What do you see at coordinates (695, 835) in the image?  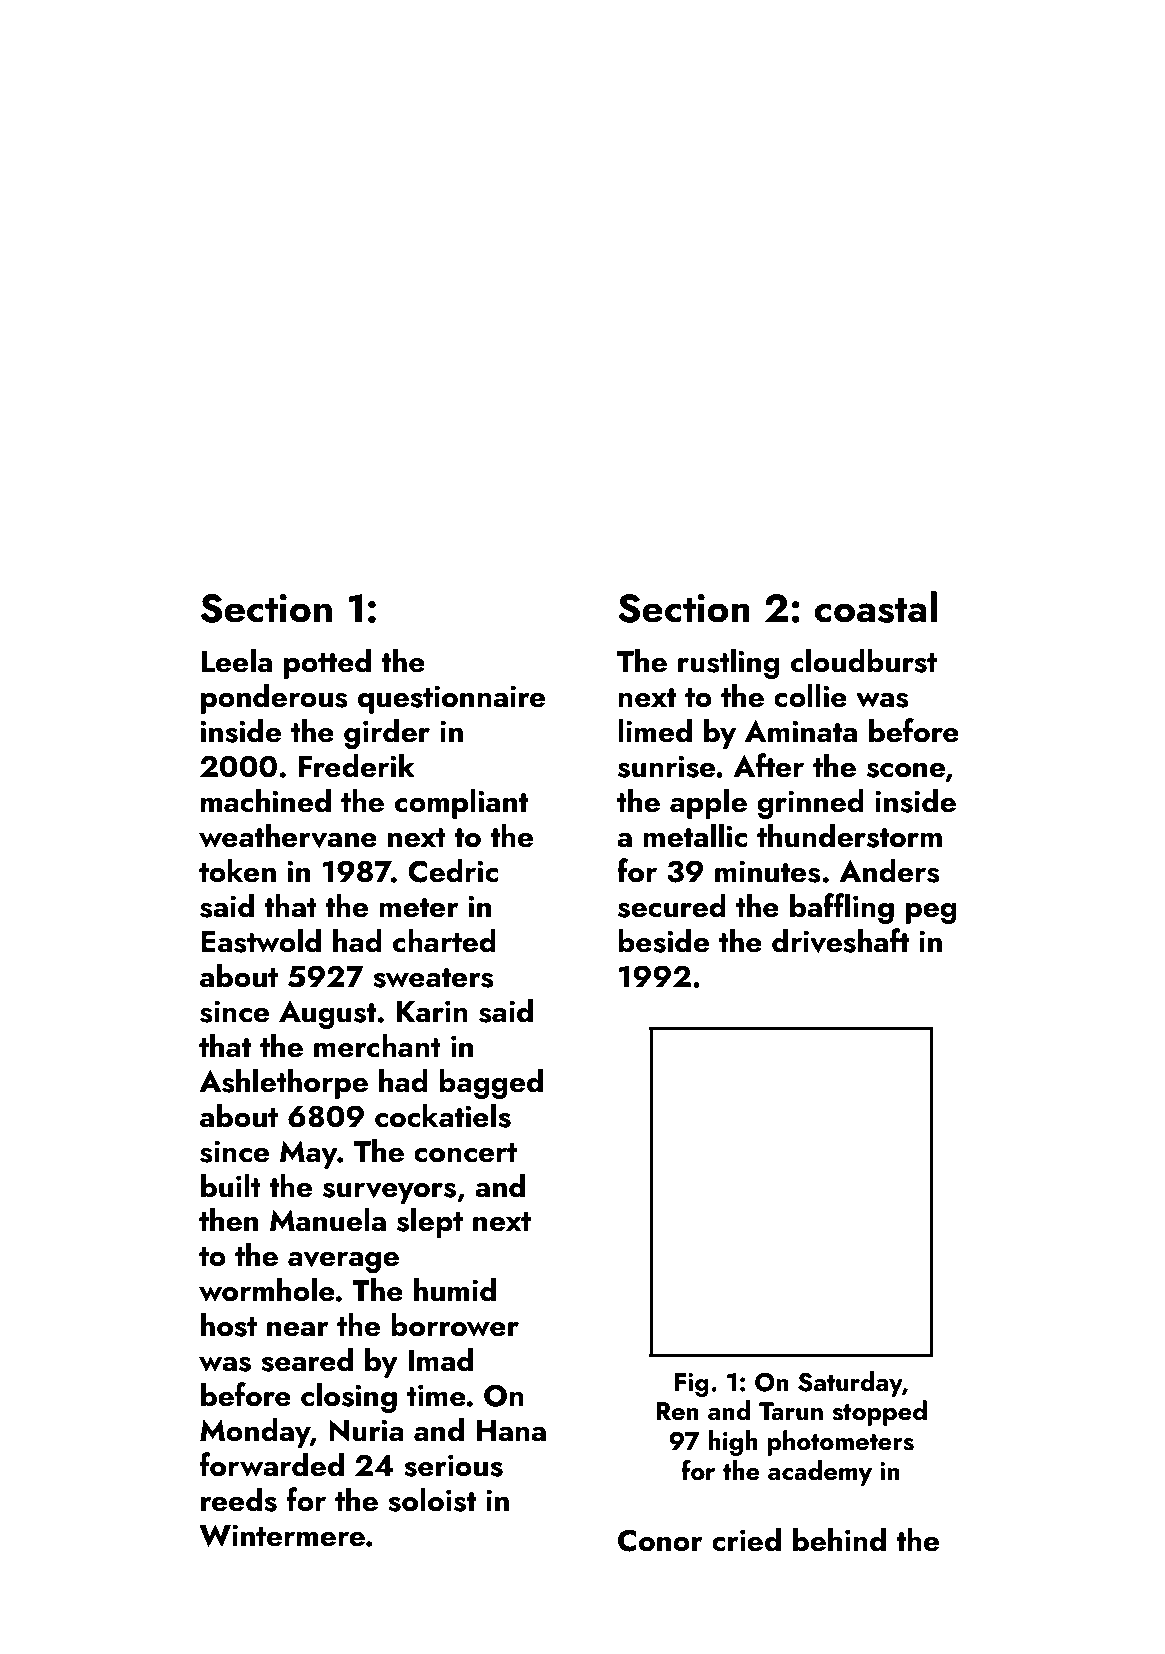 I see `metallic` at bounding box center [695, 835].
